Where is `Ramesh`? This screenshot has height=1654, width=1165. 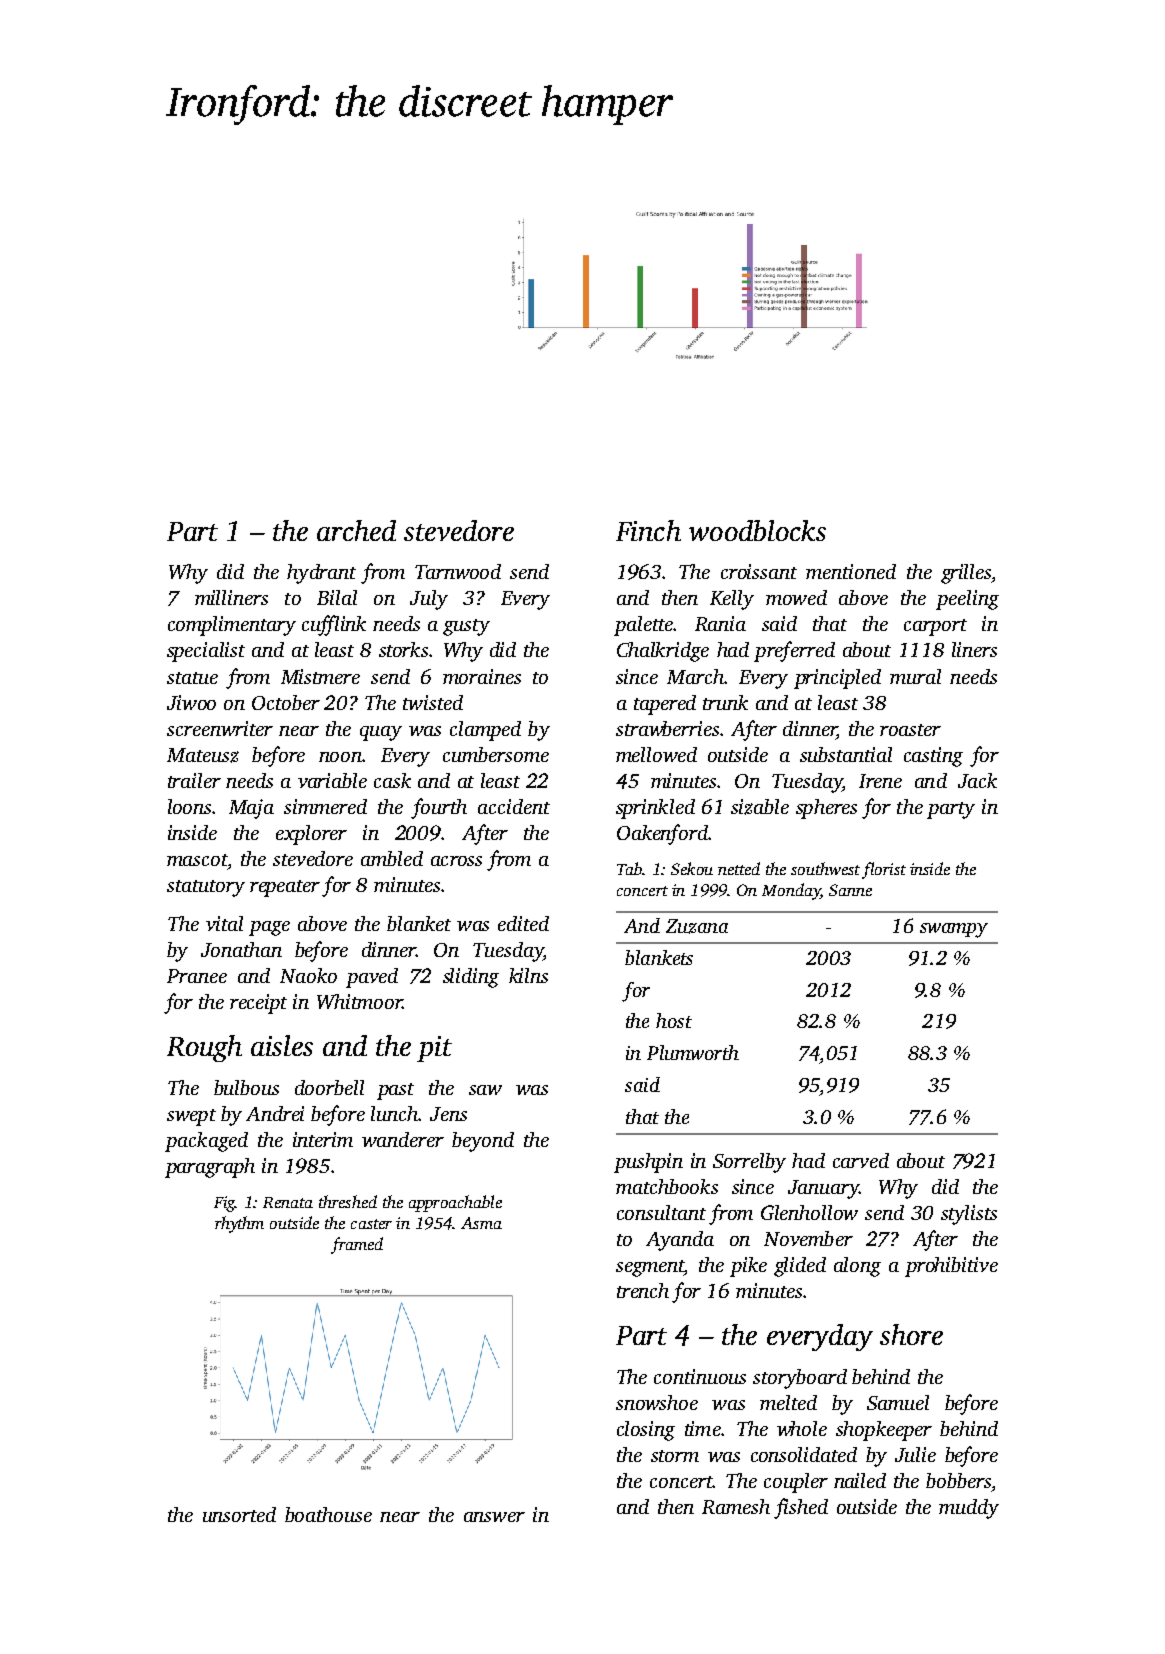
Ramesh is located at coordinates (736, 1506).
